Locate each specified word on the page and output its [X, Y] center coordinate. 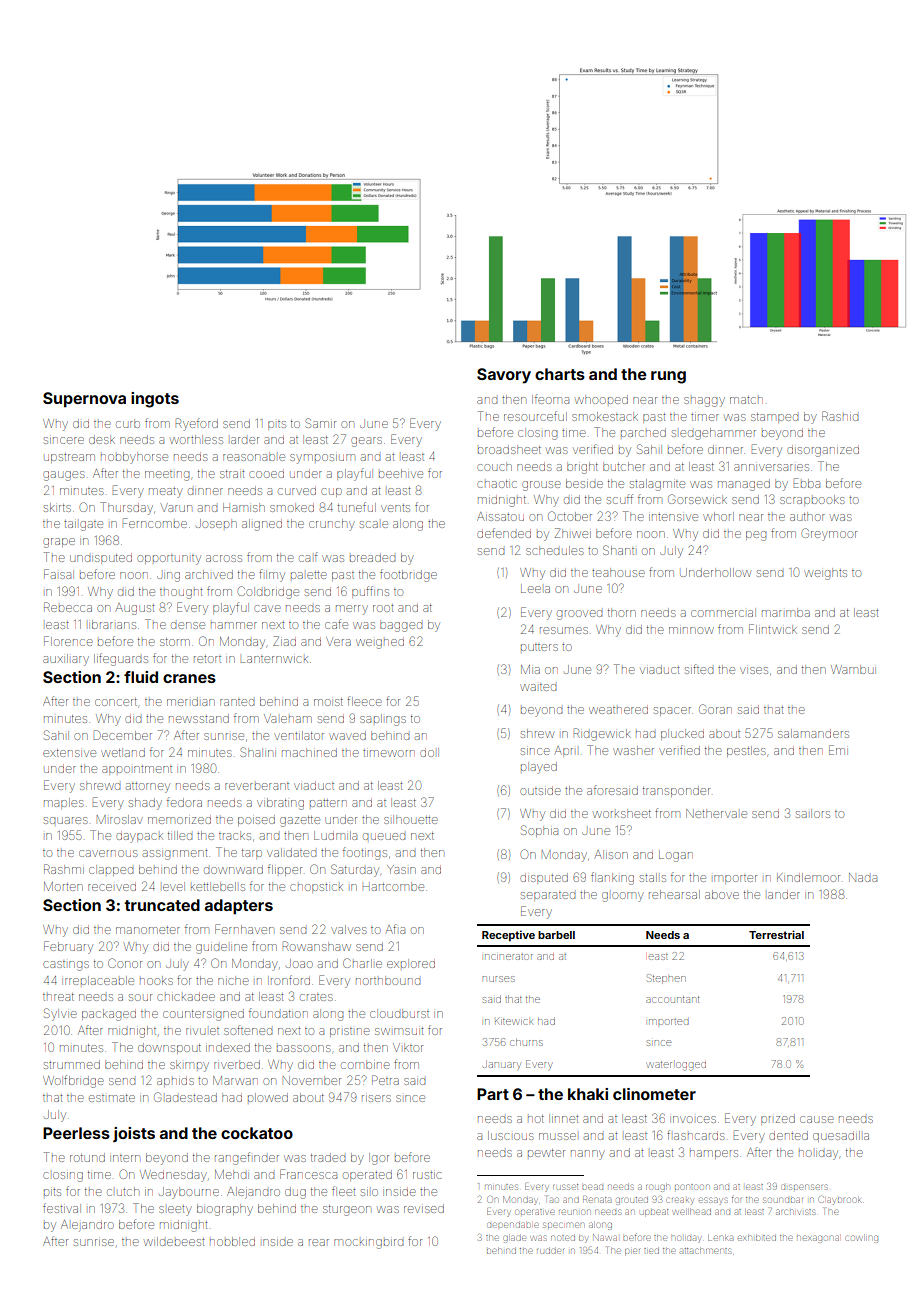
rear [319, 1242]
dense [188, 625]
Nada [863, 877]
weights [825, 574]
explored [411, 963]
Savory [504, 376]
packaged [109, 1015]
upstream [70, 458]
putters [539, 647]
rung [668, 377]
